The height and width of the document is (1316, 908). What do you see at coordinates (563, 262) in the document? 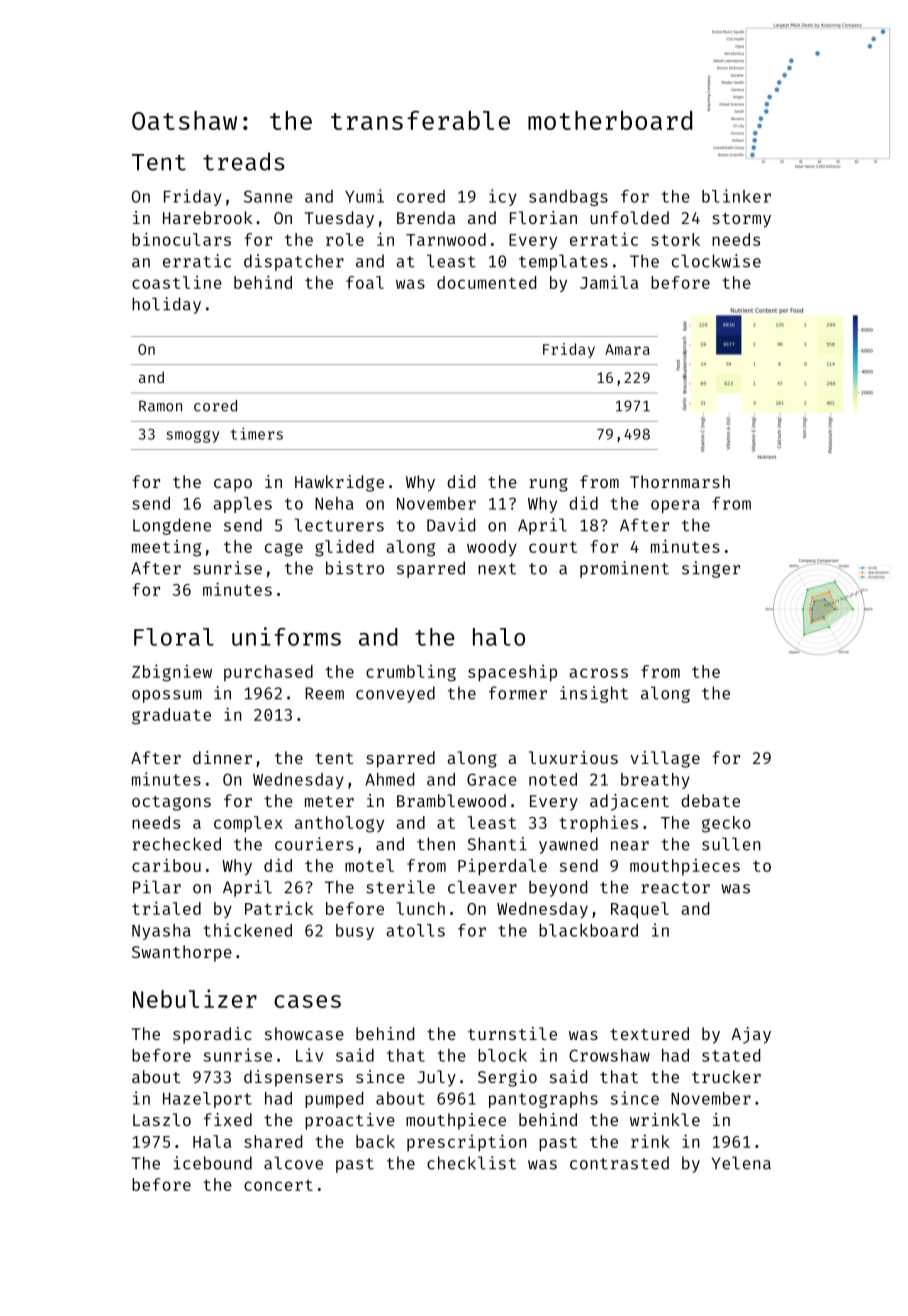
I see `templates` at bounding box center [563, 262].
